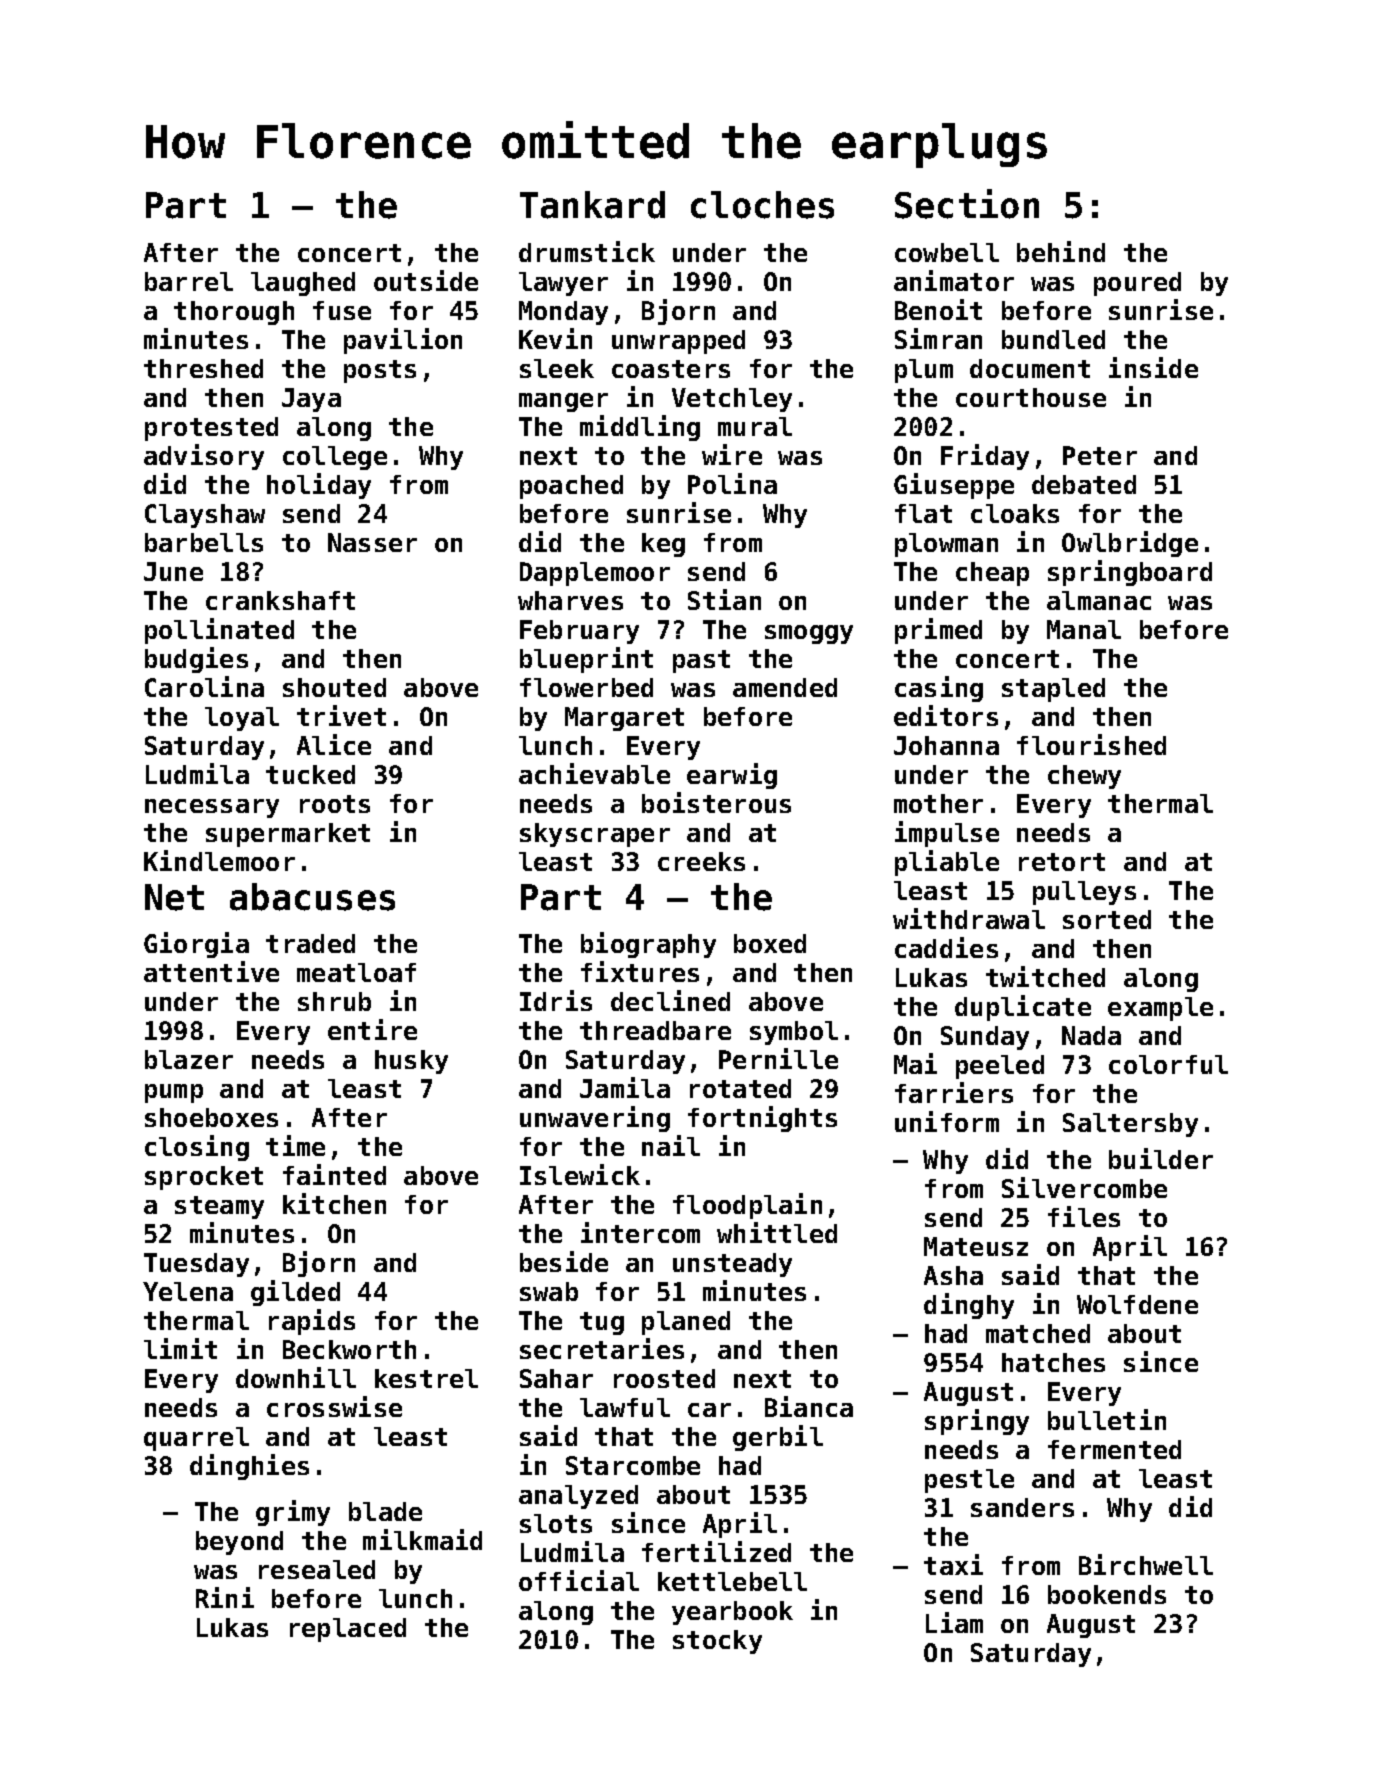 This document has height=1791, width=1384. What do you see at coordinates (225, 1597) in the document?
I see `Rini` at bounding box center [225, 1597].
